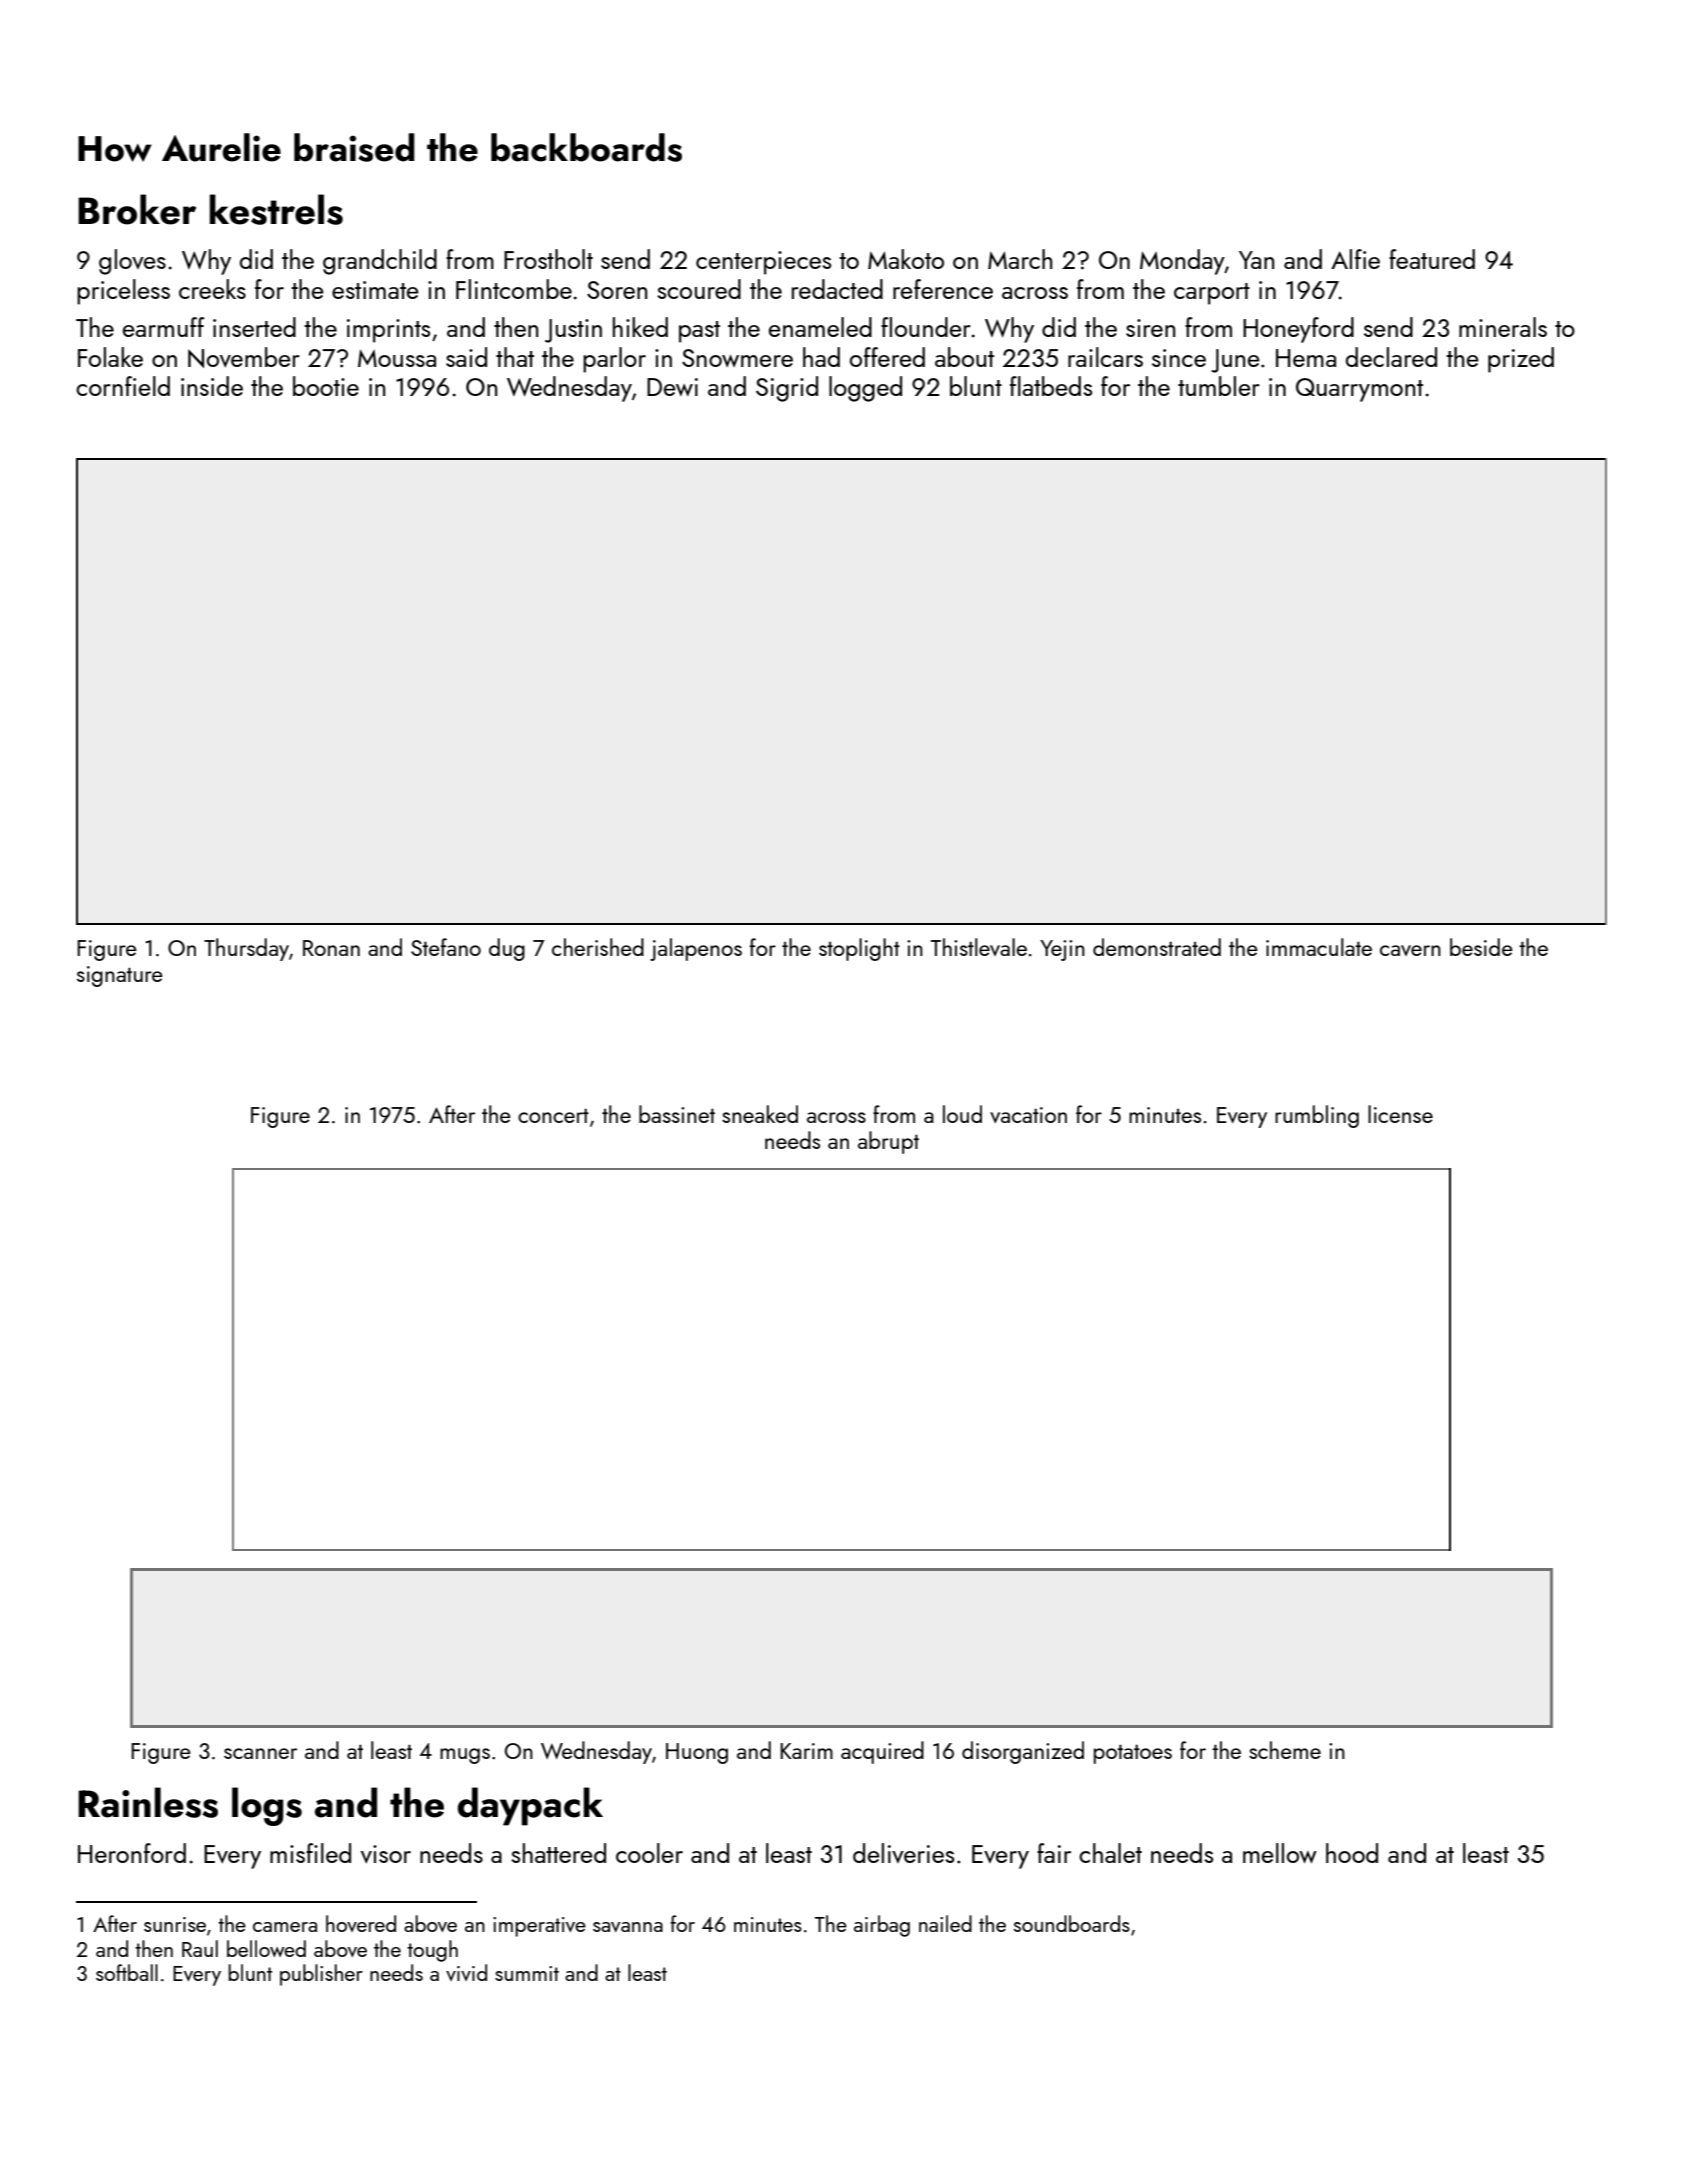 The width and height of the screenshot is (1683, 2178). I want to click on summit, so click(527, 1973).
